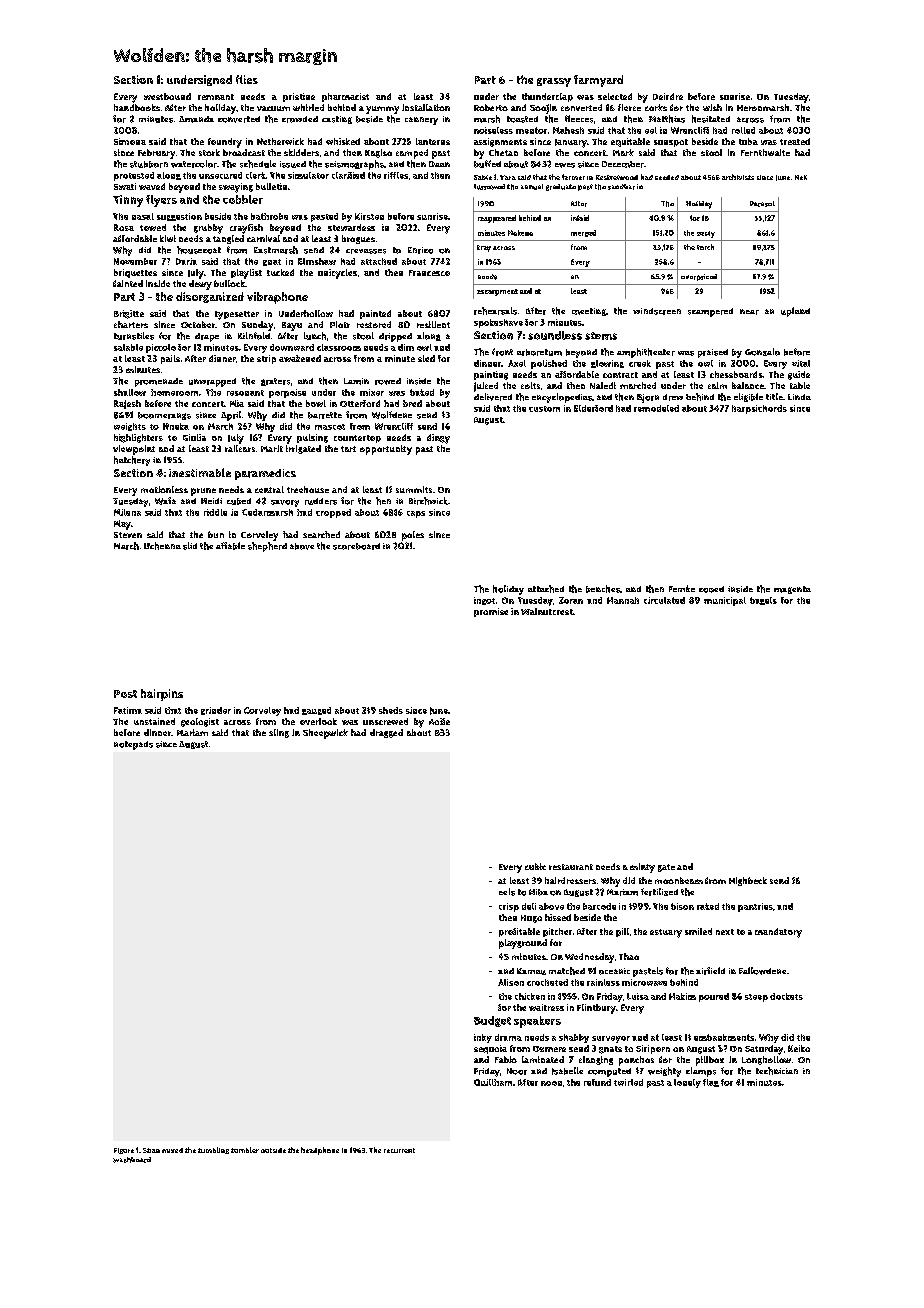 The image size is (924, 1308). I want to click on tumbler, so click(245, 1150).
